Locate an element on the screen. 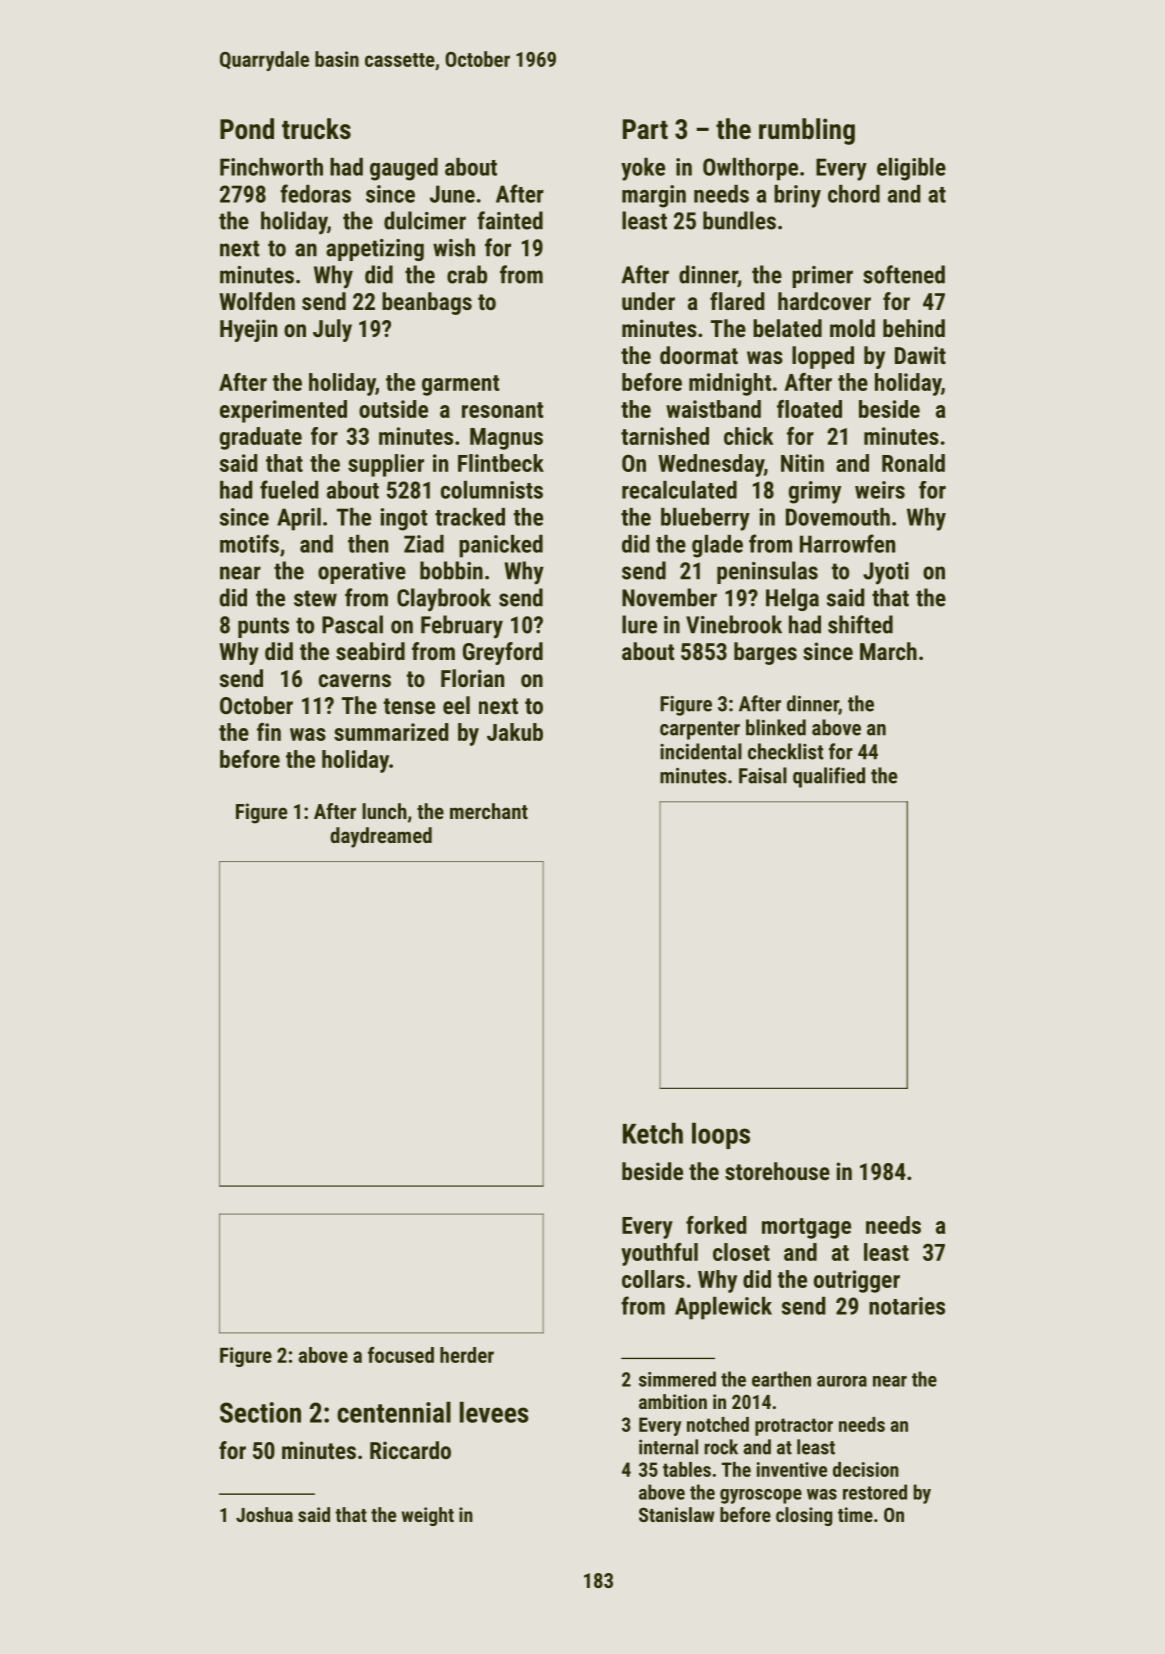 The image size is (1165, 1654). gauged is located at coordinates (404, 169).
